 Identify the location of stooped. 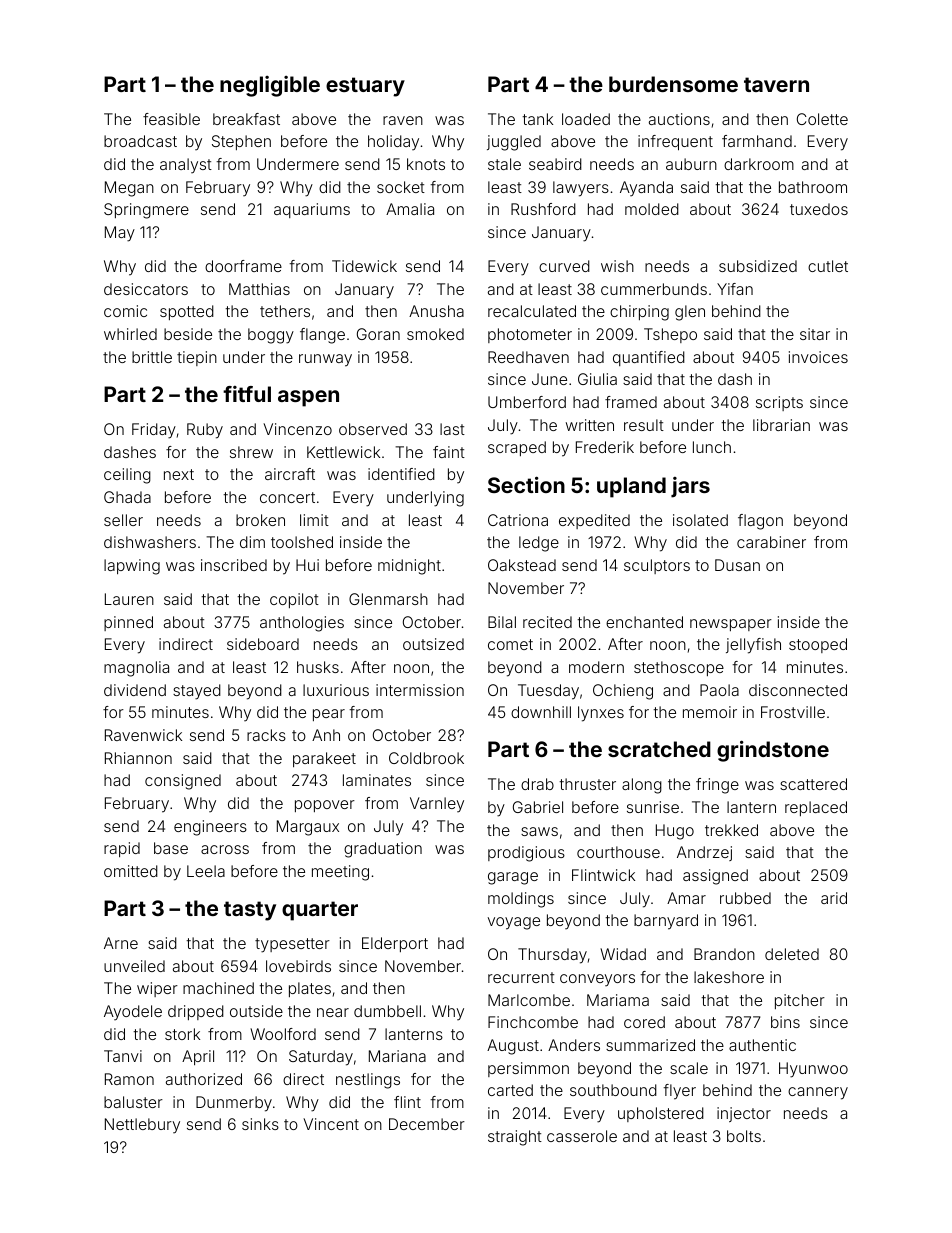
(818, 645).
